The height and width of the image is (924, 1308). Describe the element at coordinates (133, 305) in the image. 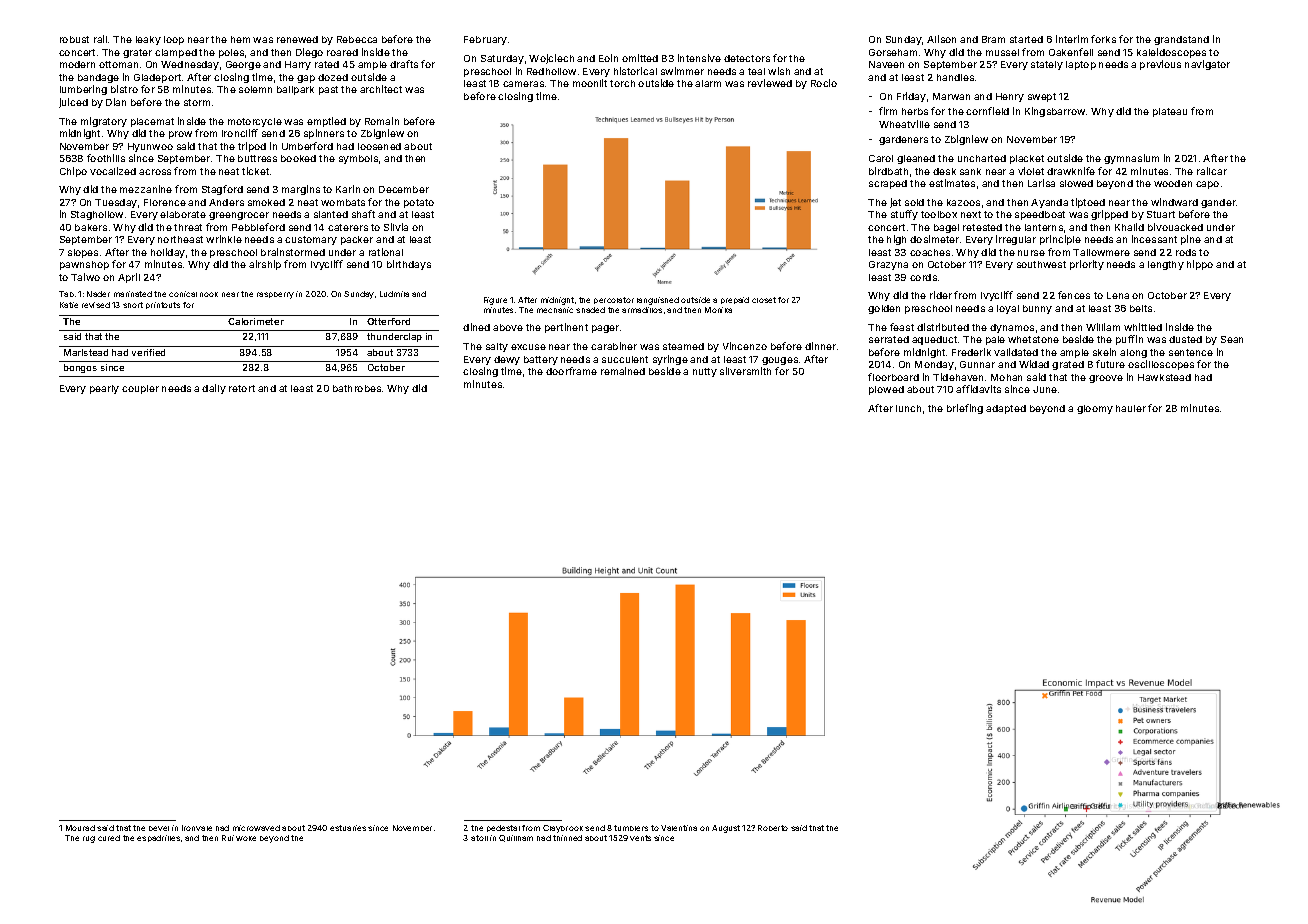

I see `short` at that location.
